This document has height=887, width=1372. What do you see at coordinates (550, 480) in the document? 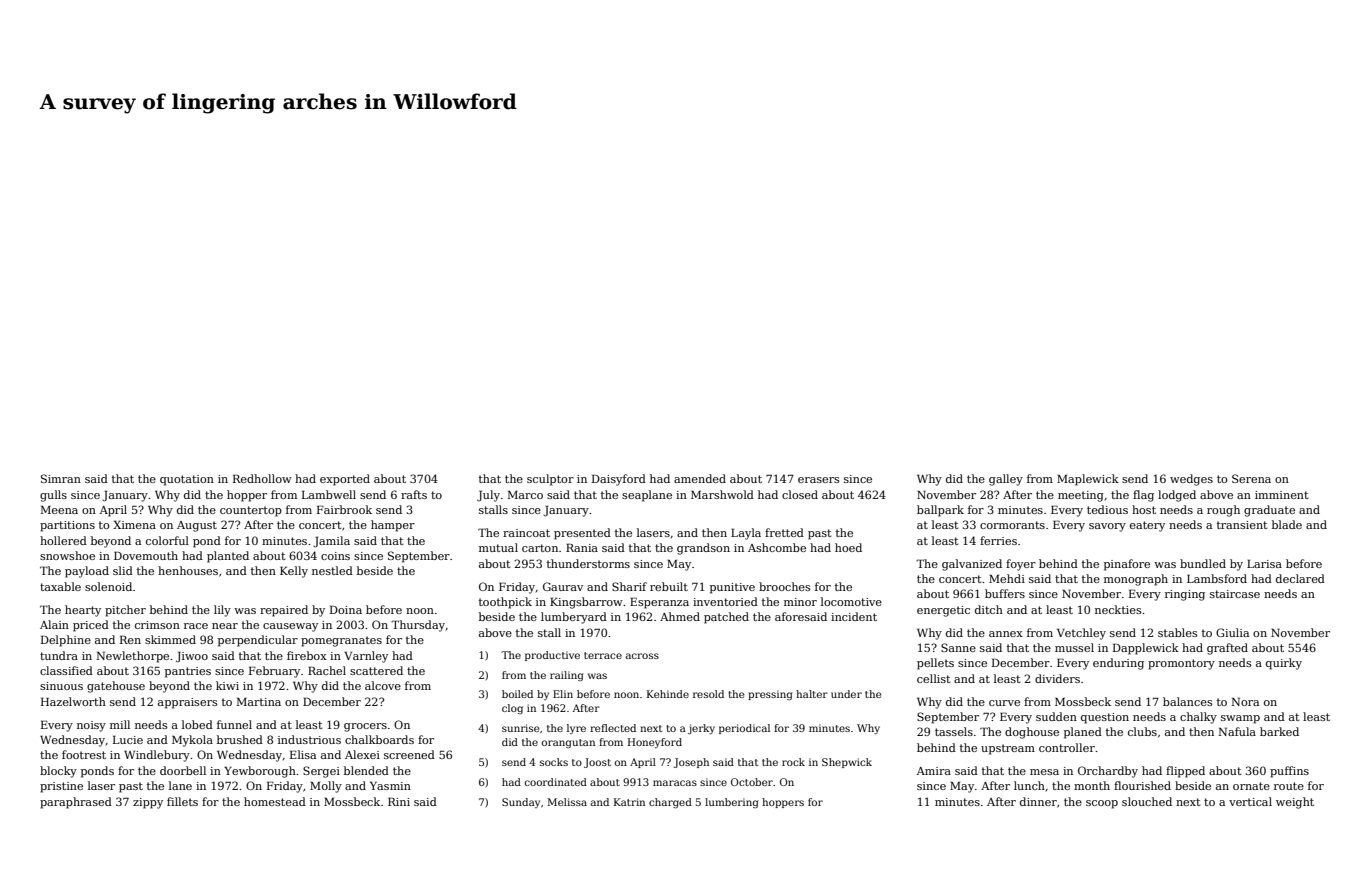
I see `sculptor` at bounding box center [550, 480].
